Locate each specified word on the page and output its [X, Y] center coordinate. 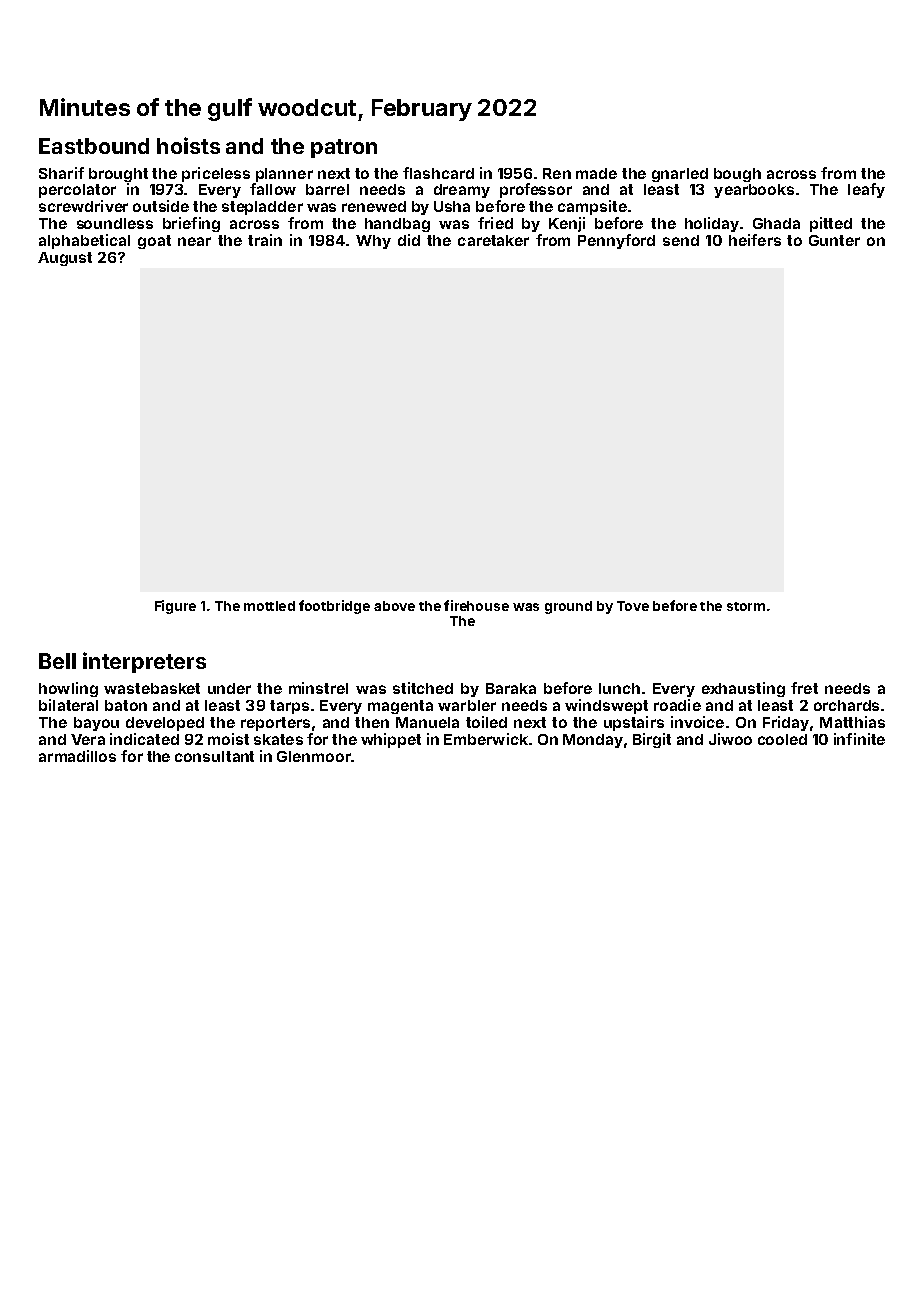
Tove [633, 606]
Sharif [61, 173]
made [596, 173]
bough [737, 175]
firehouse [476, 605]
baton [126, 705]
